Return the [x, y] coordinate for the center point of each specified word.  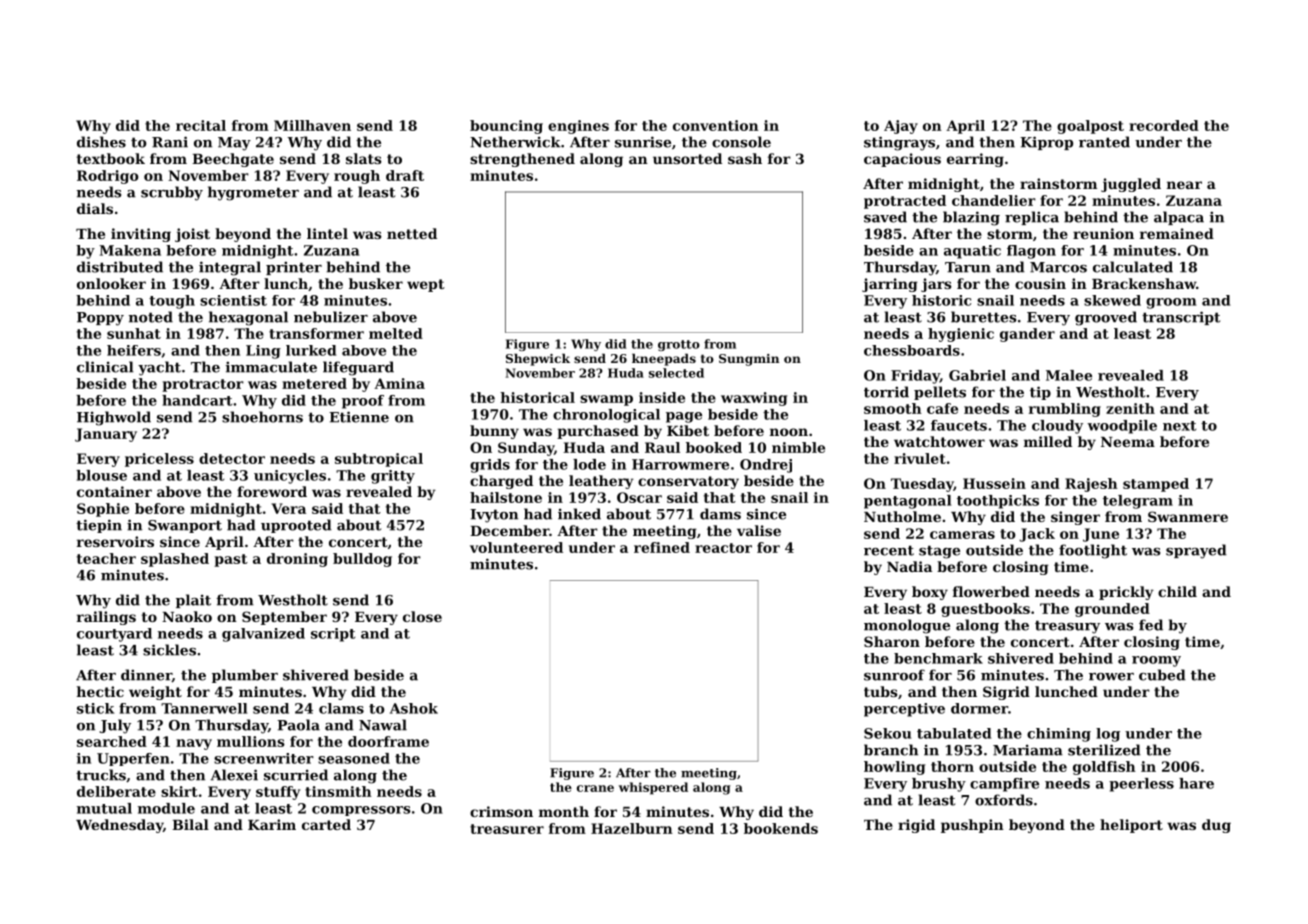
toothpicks [998, 502]
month [564, 811]
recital [201, 125]
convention [716, 125]
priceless [159, 460]
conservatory [688, 482]
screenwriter [264, 758]
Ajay [901, 127]
